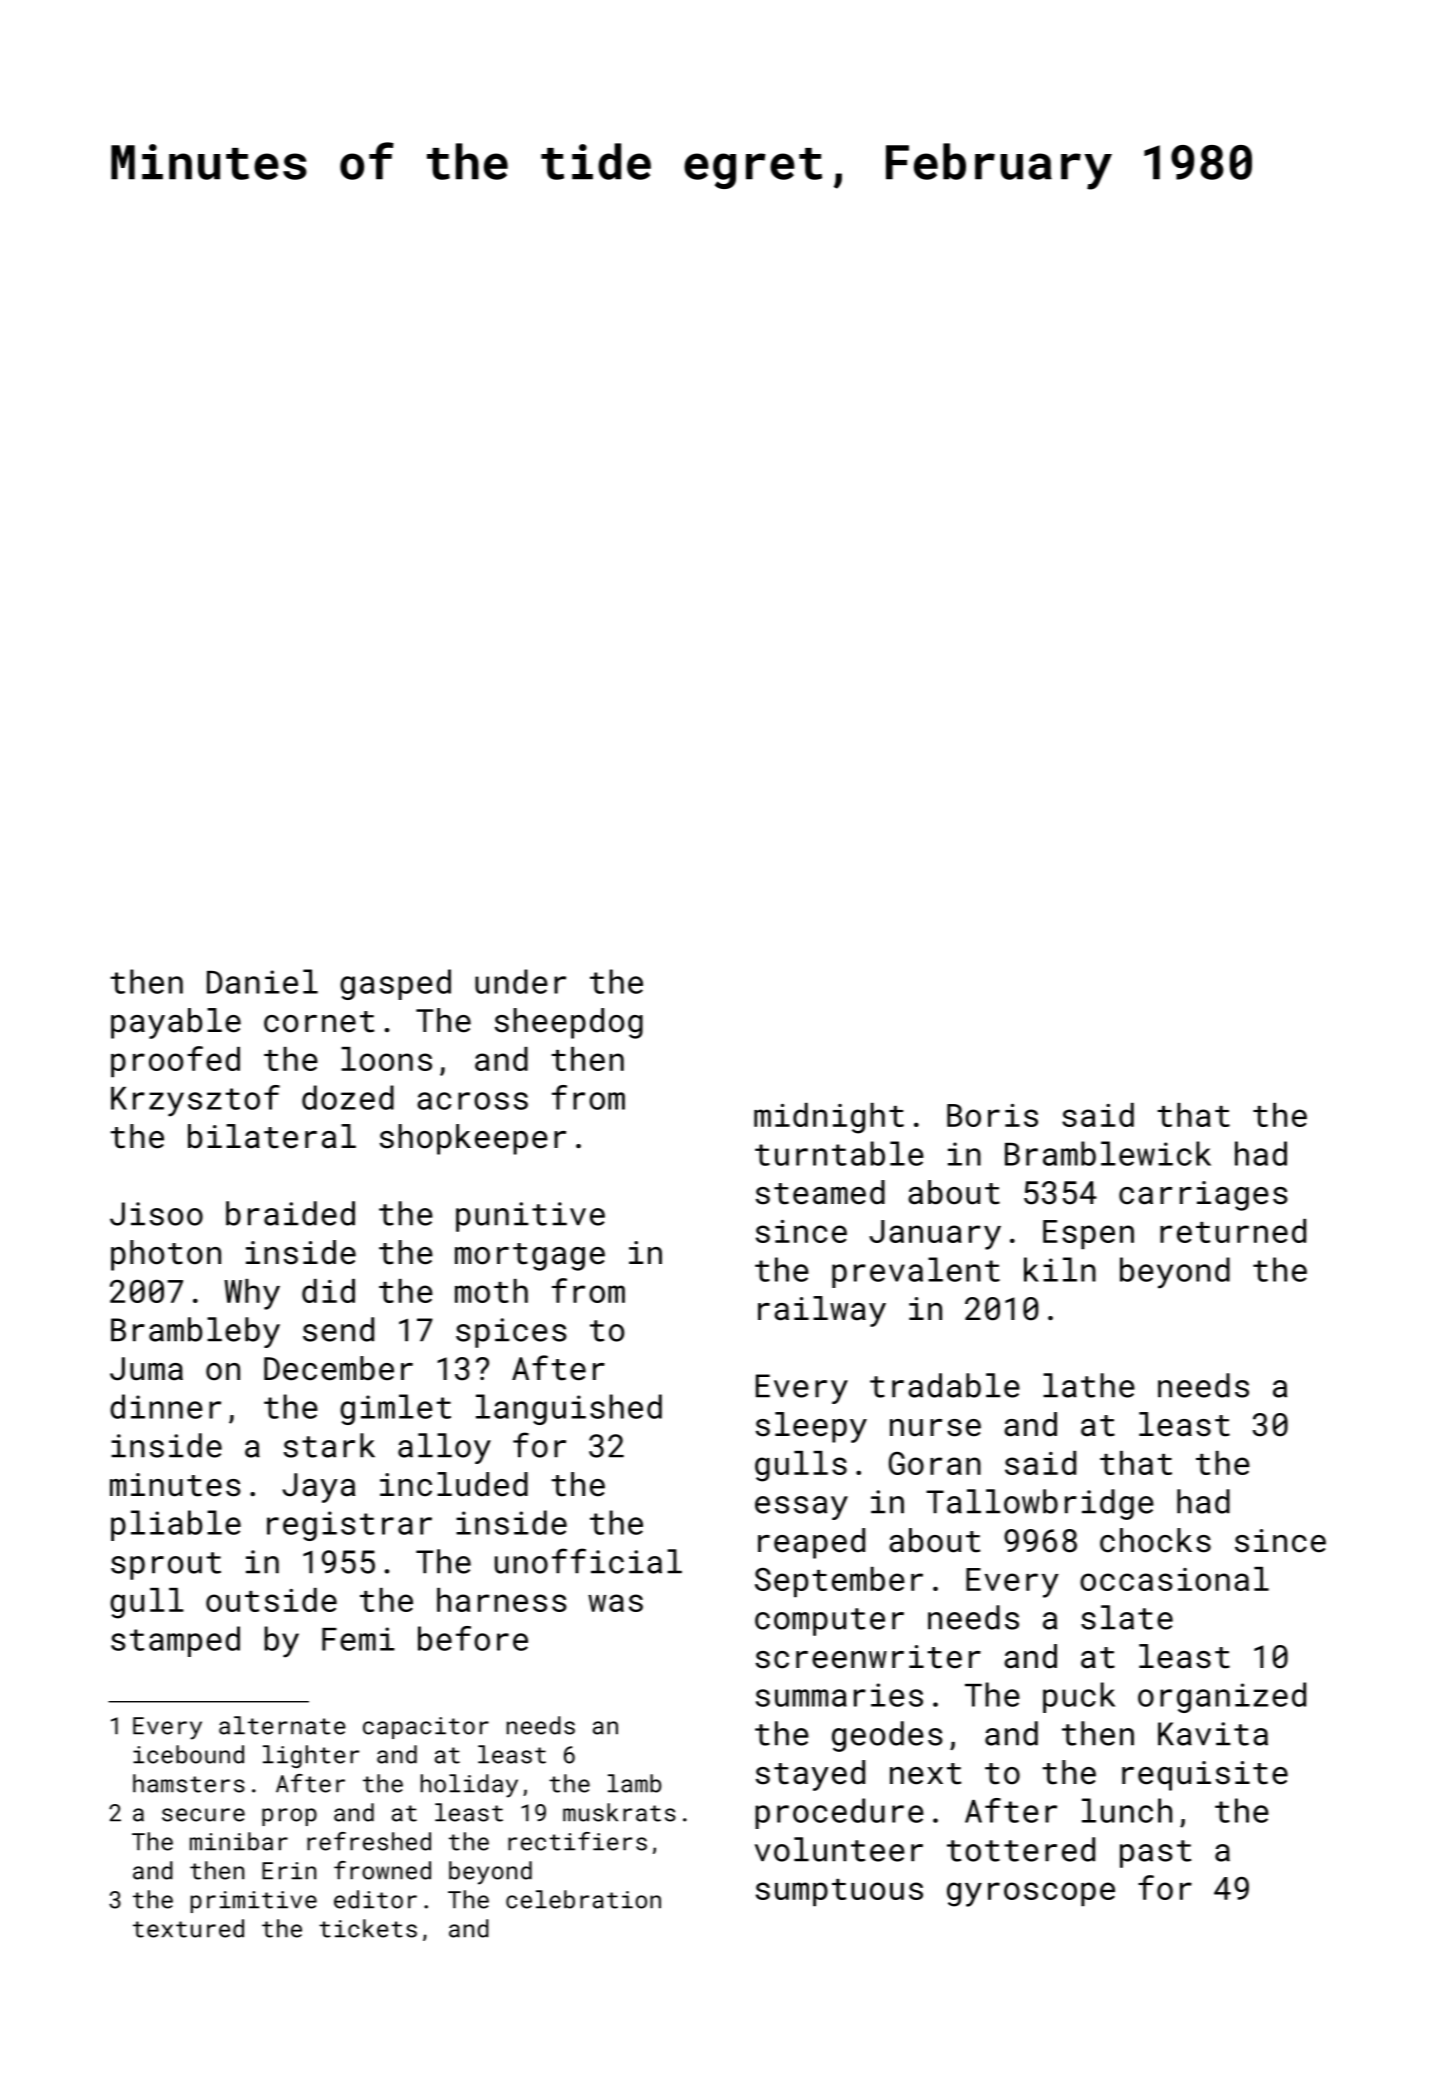 The image size is (1450, 2100). What do you see at coordinates (368, 1928) in the page?
I see `tickets` at bounding box center [368, 1928].
